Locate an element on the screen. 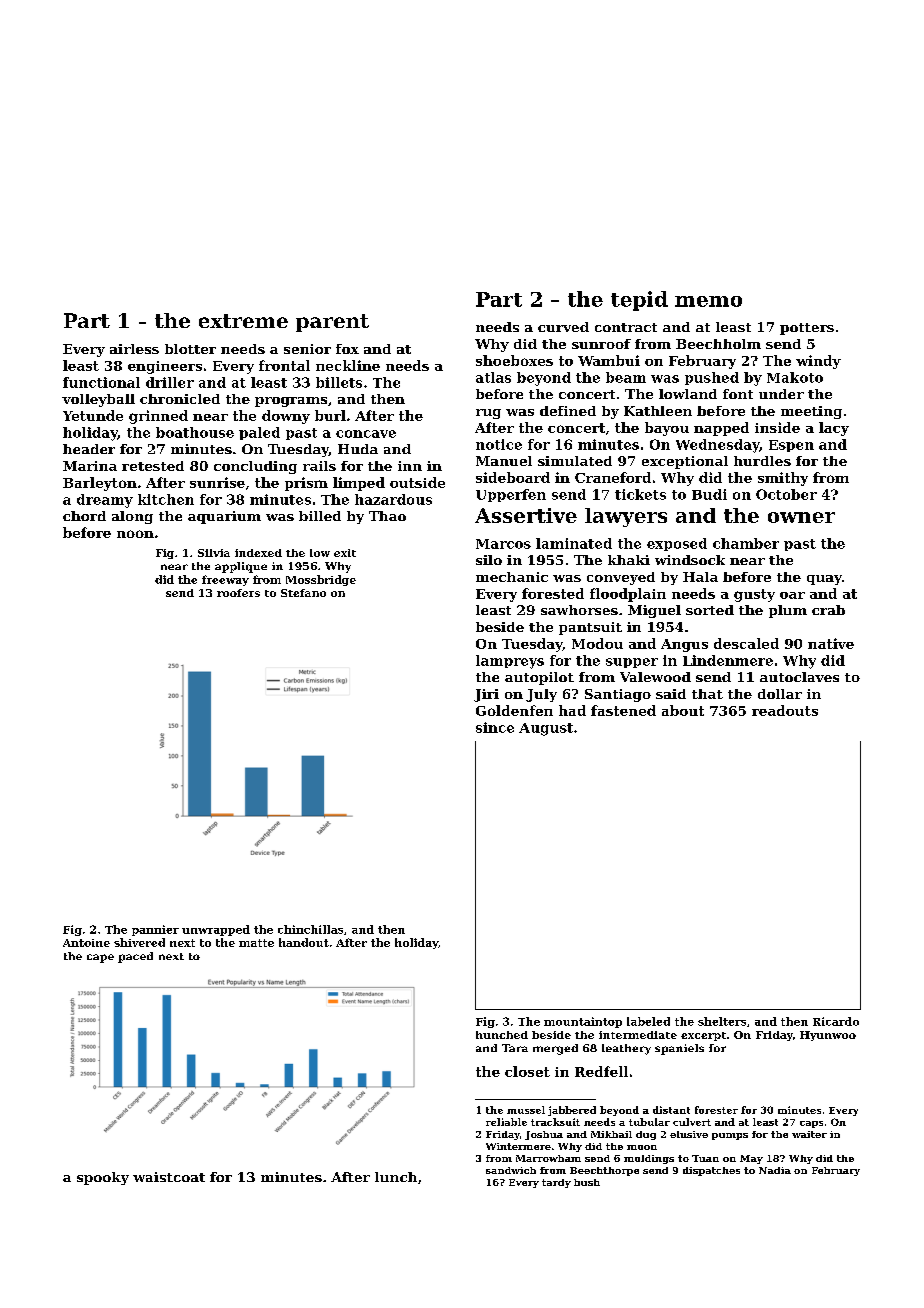 This screenshot has width=924, height=1308. spooky is located at coordinates (103, 1178).
